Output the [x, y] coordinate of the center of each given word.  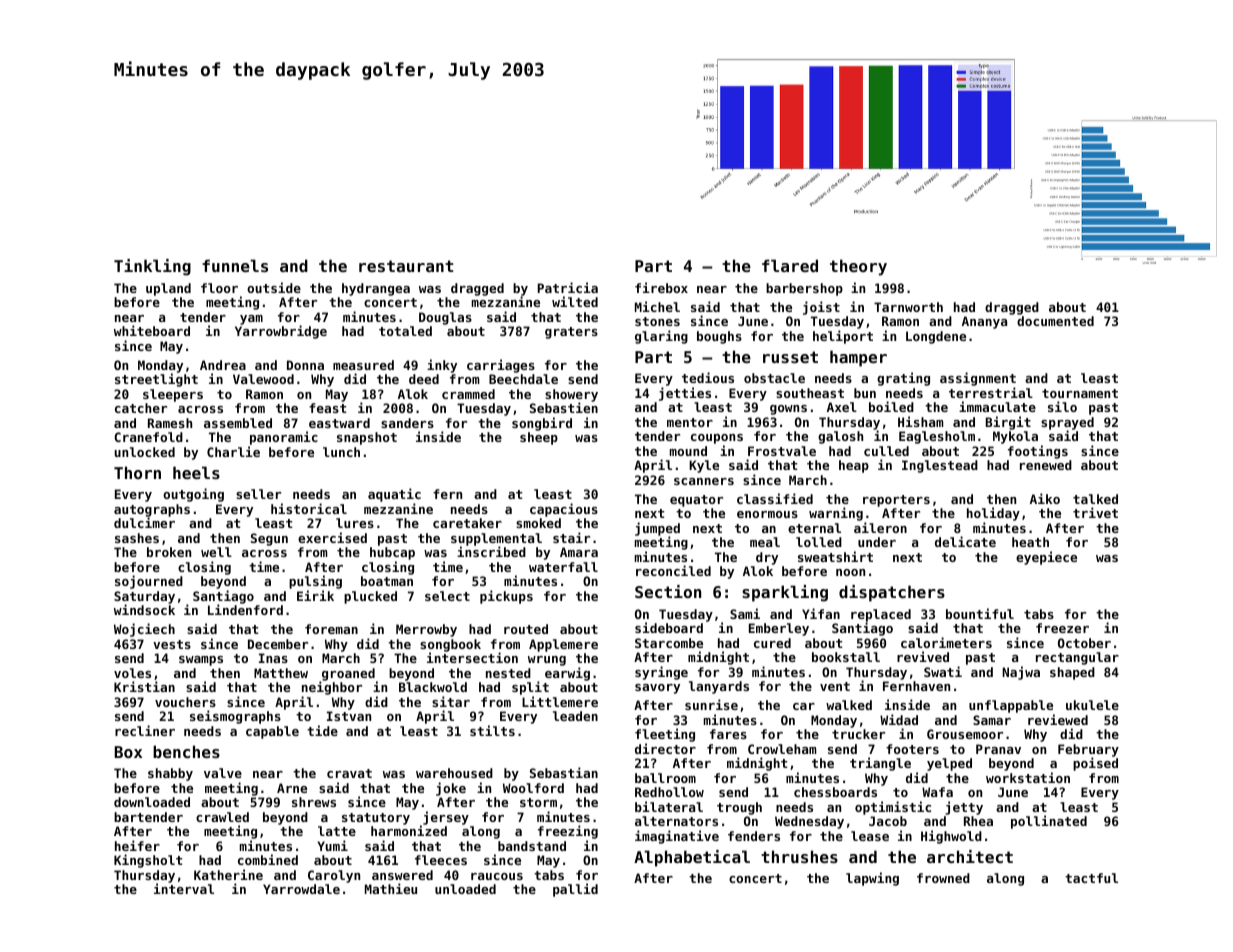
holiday [993, 514]
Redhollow [669, 792]
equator [696, 501]
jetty [964, 808]
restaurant [406, 266]
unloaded [465, 889]
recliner [145, 730]
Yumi [332, 845]
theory [858, 267]
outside [274, 287]
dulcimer [144, 523]
